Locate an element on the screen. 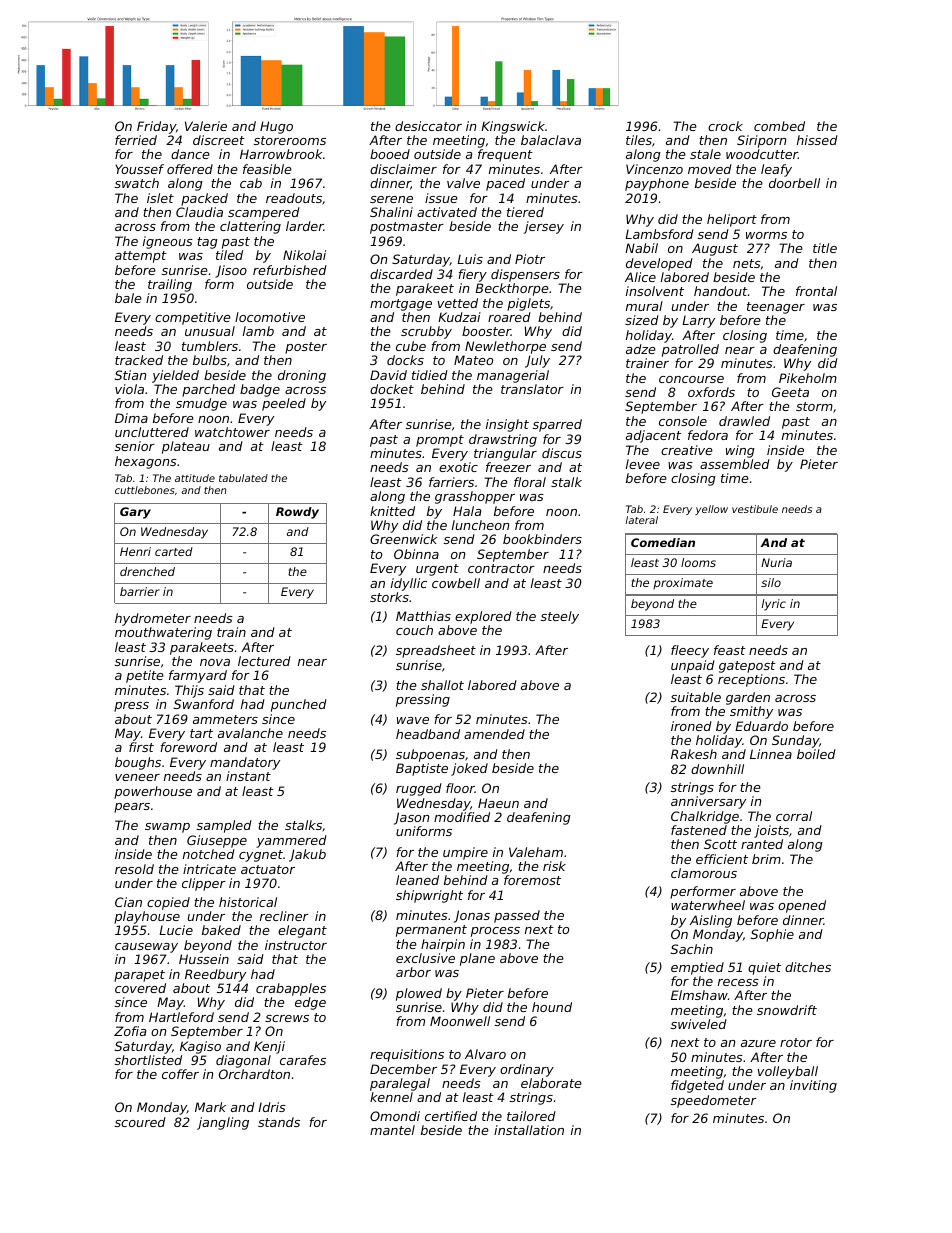  scoured is located at coordinates (140, 1122).
